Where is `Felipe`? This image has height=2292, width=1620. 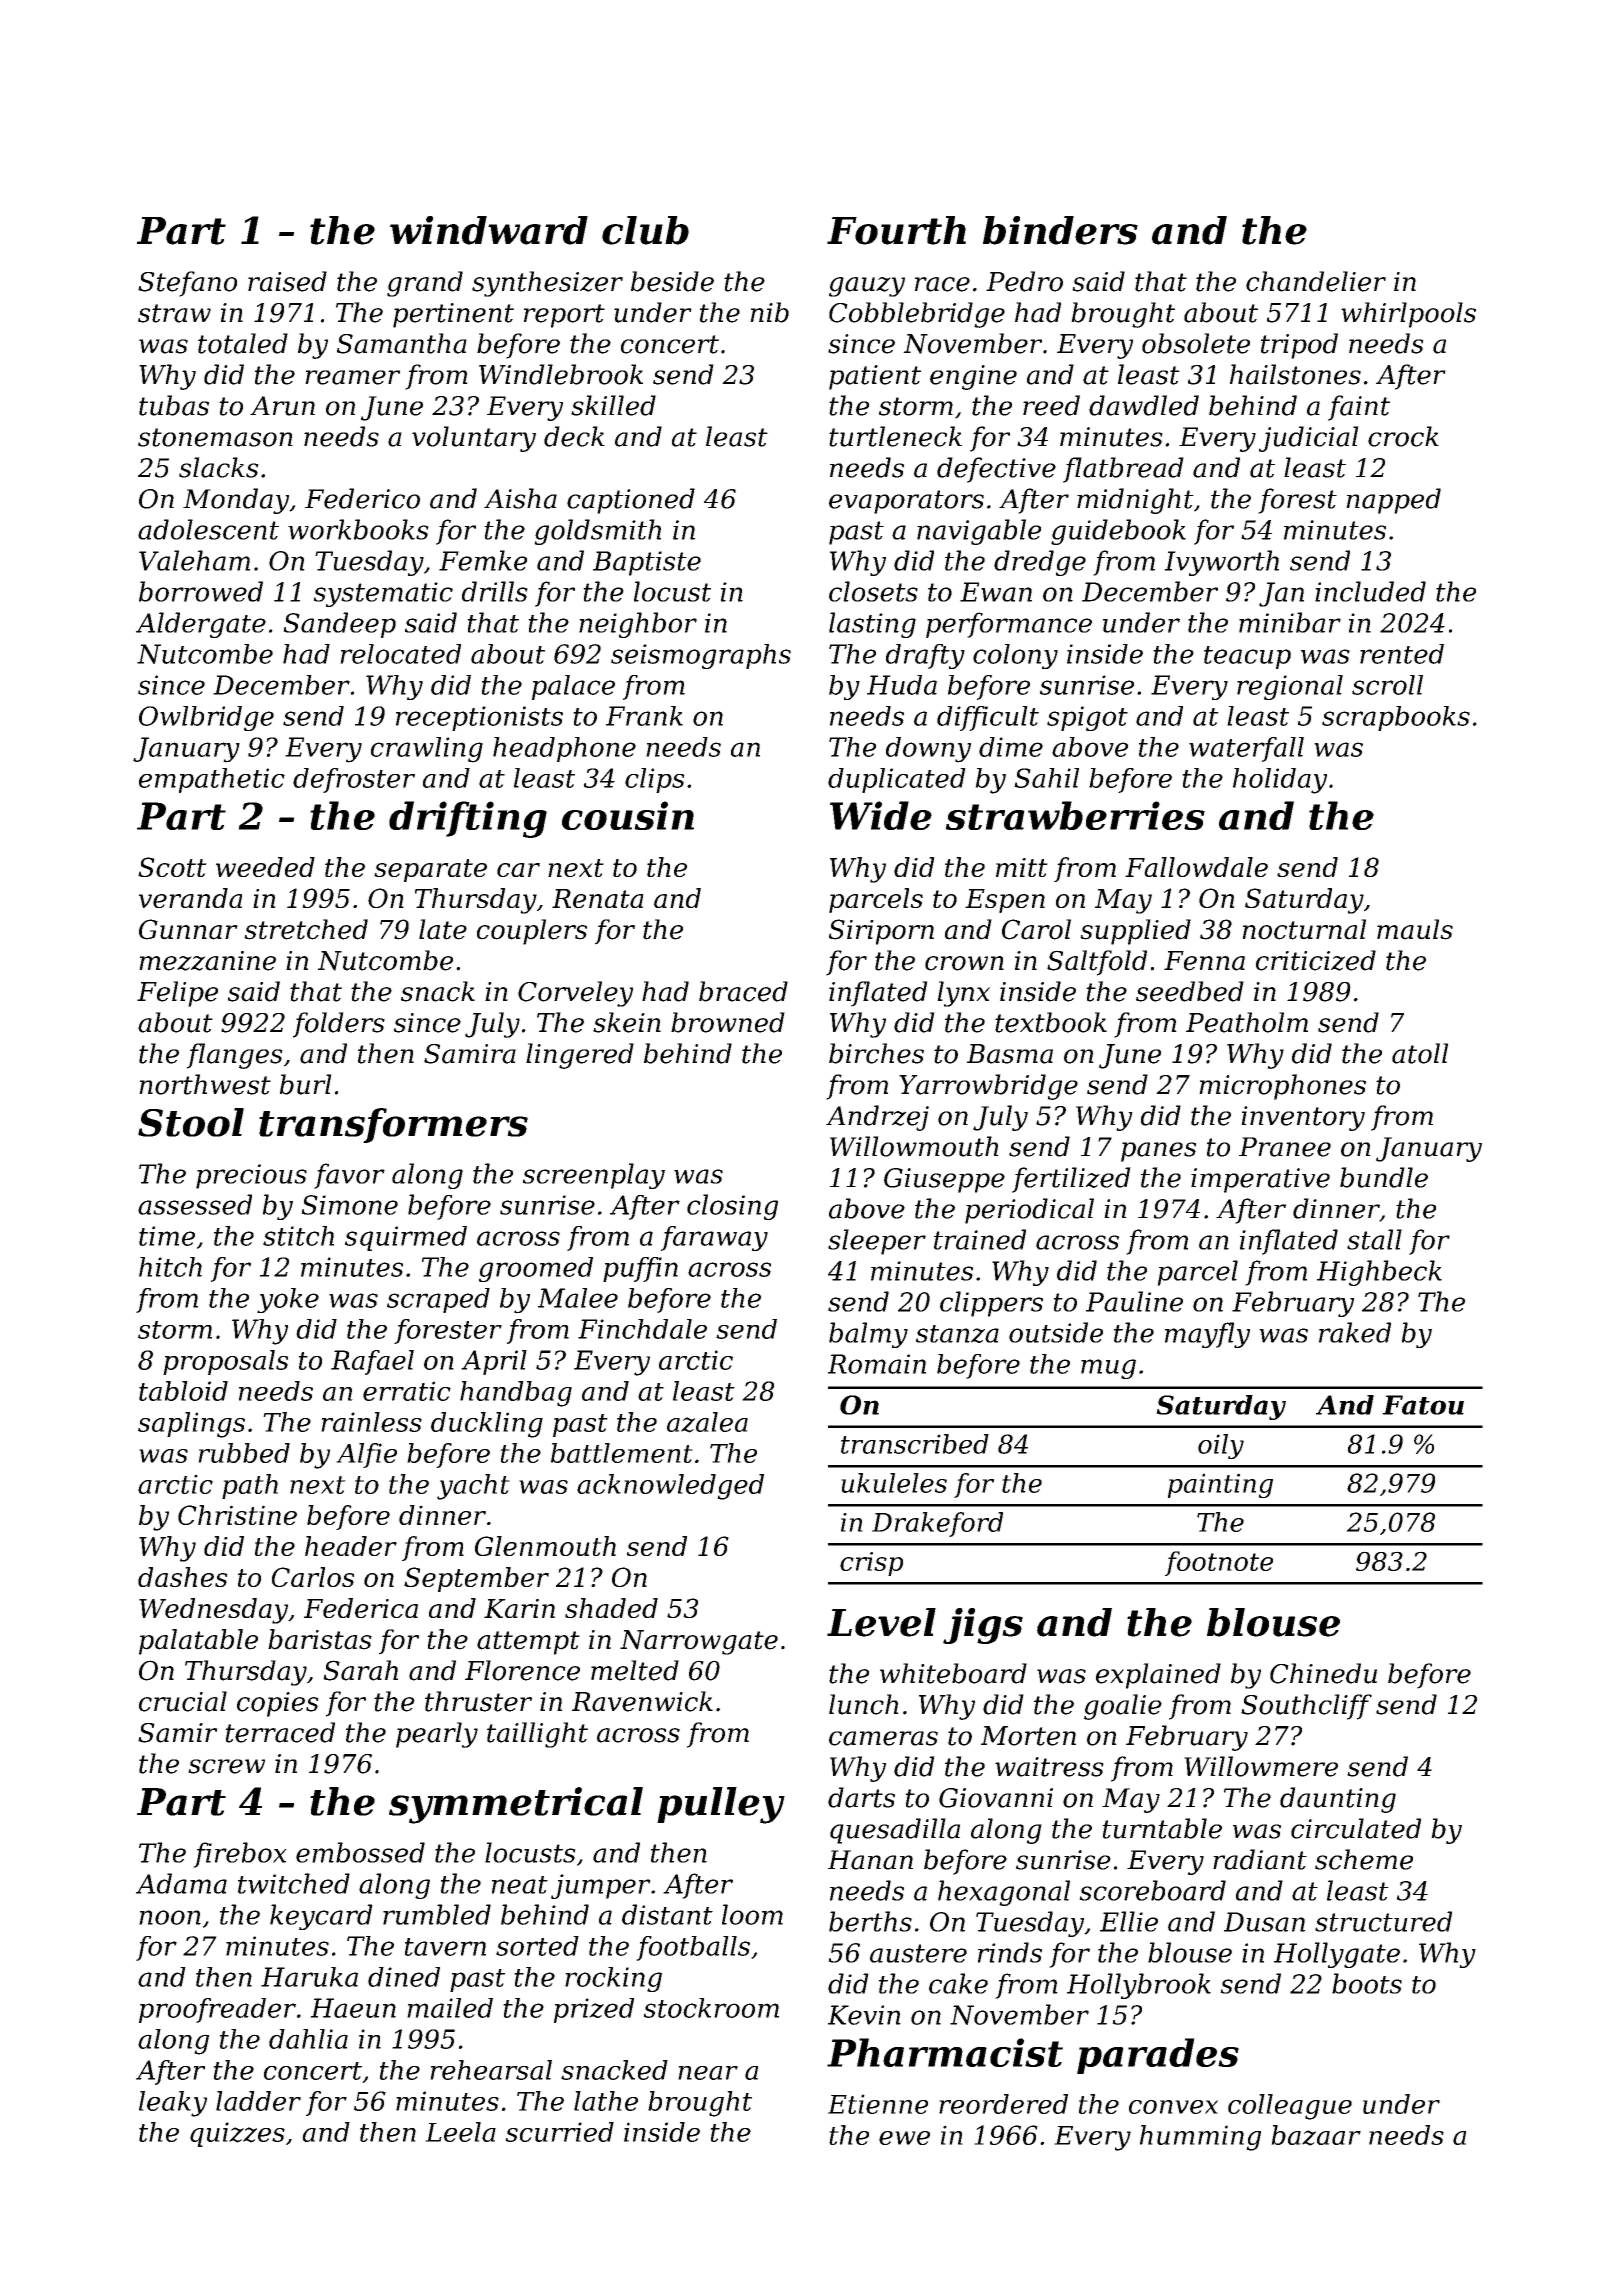 Felipe is located at coordinates (177, 994).
